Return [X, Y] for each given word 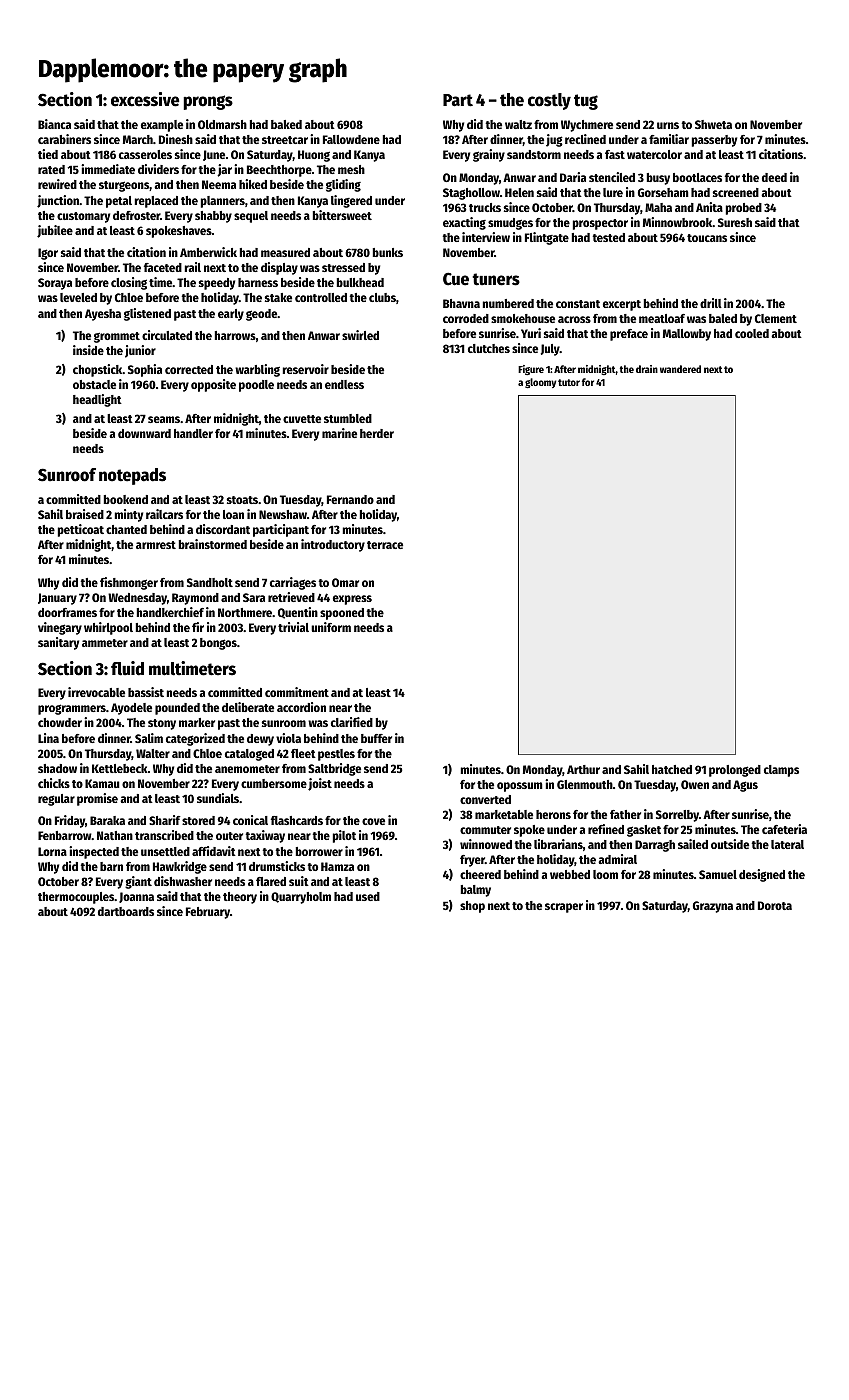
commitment [297, 692]
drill [711, 303]
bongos [218, 644]
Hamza [337, 866]
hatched [672, 769]
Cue [456, 279]
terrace [385, 545]
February [208, 913]
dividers [158, 169]
